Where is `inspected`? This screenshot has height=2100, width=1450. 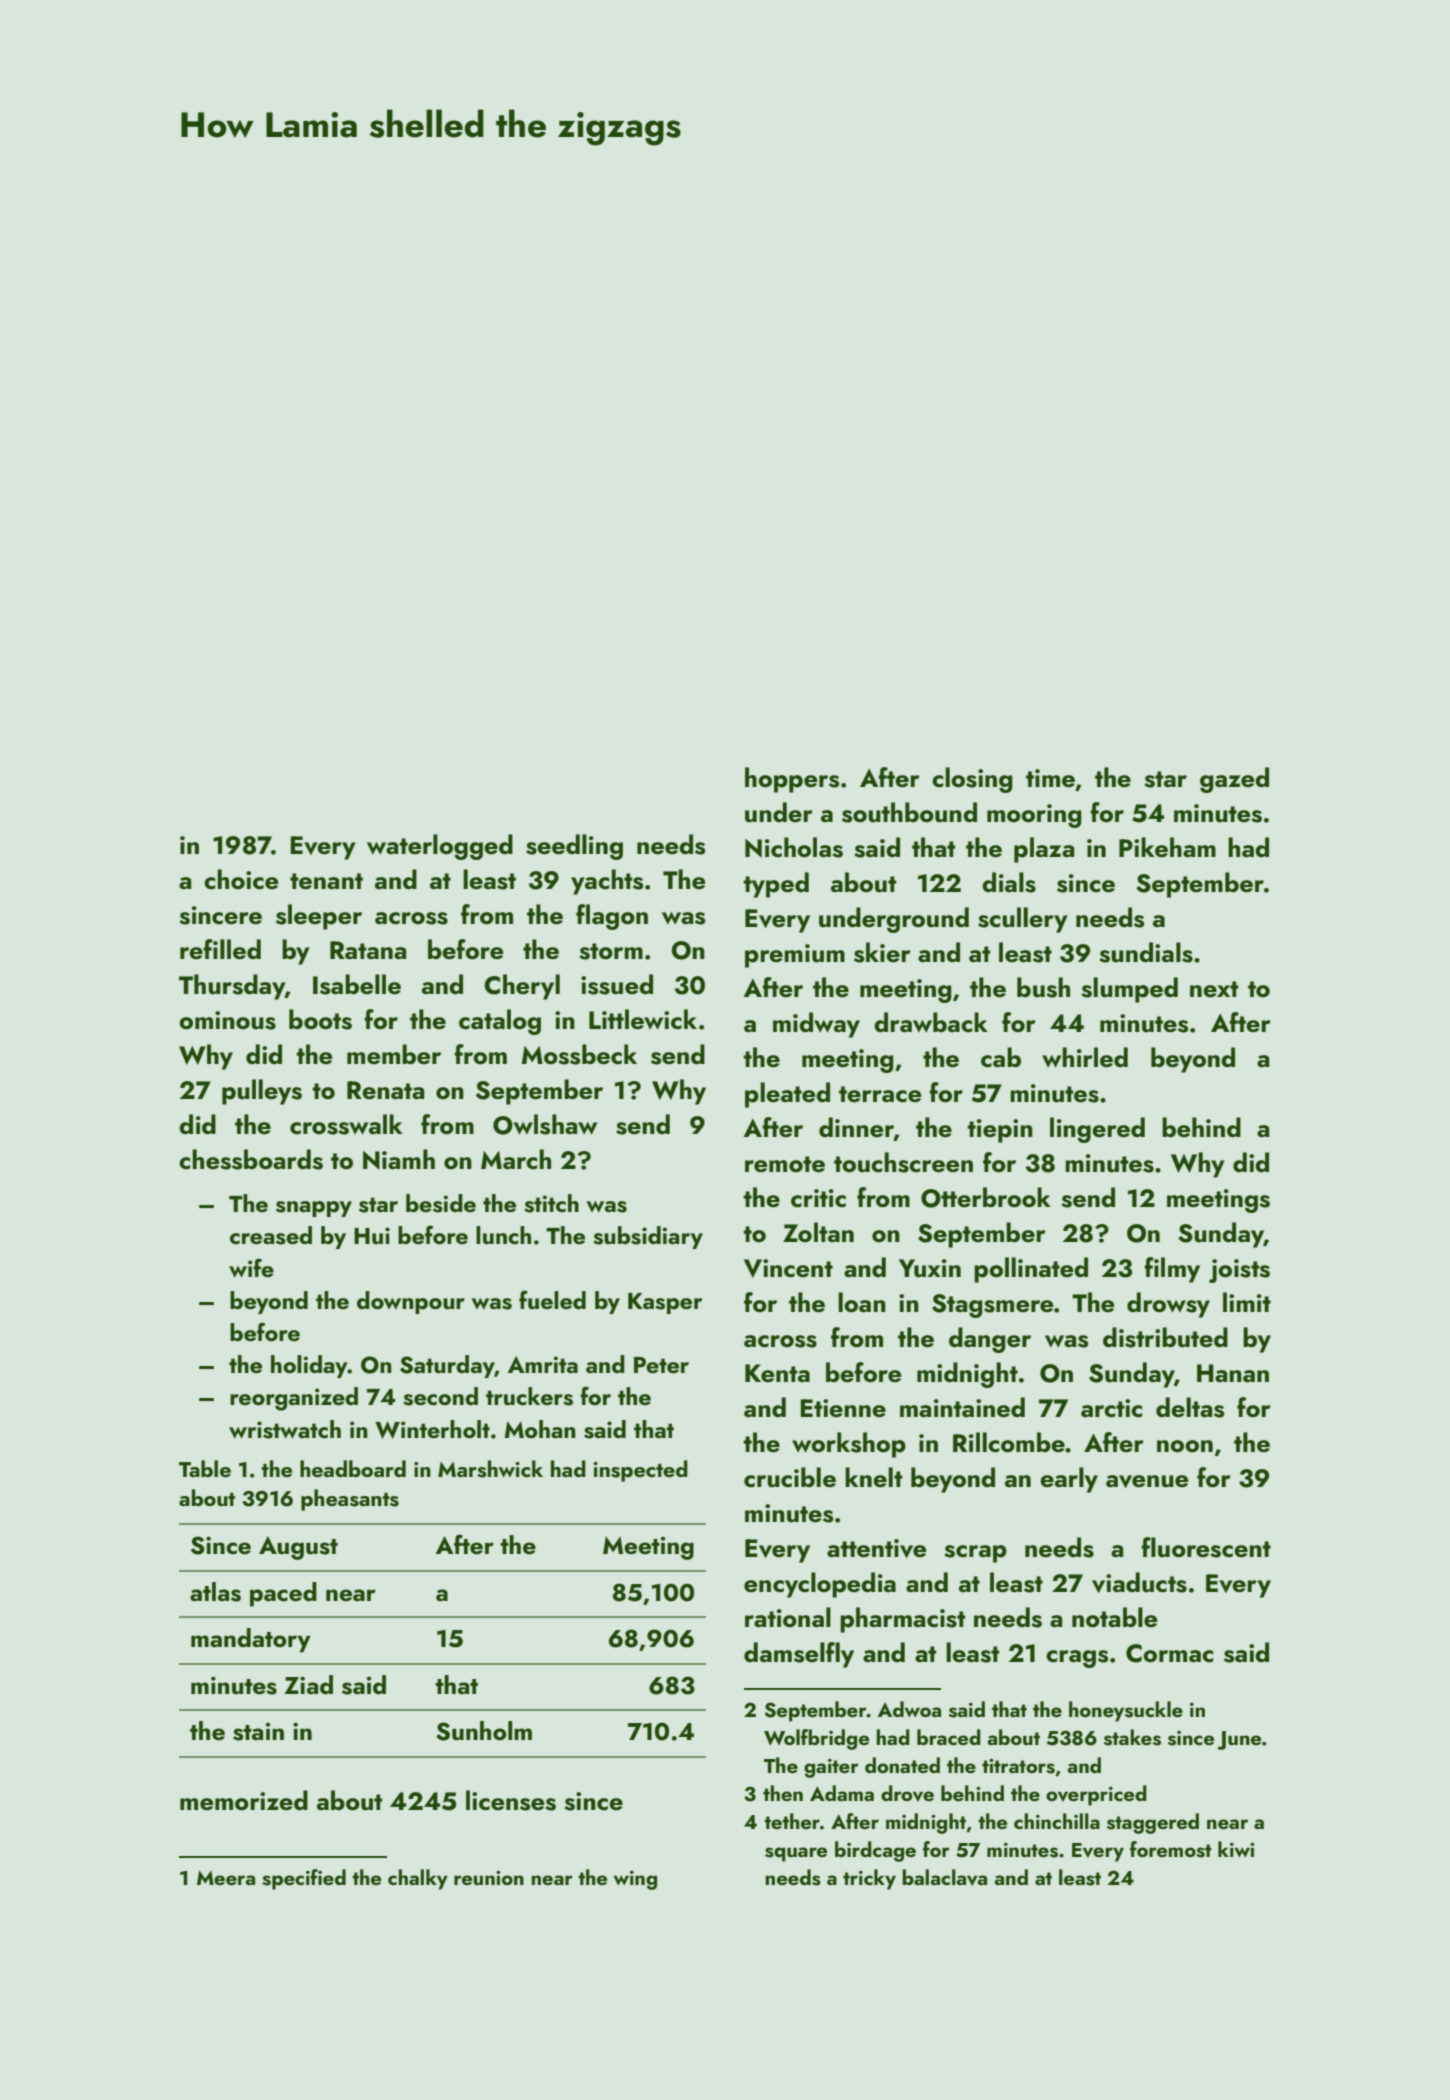
inspected is located at coordinates (640, 1471).
